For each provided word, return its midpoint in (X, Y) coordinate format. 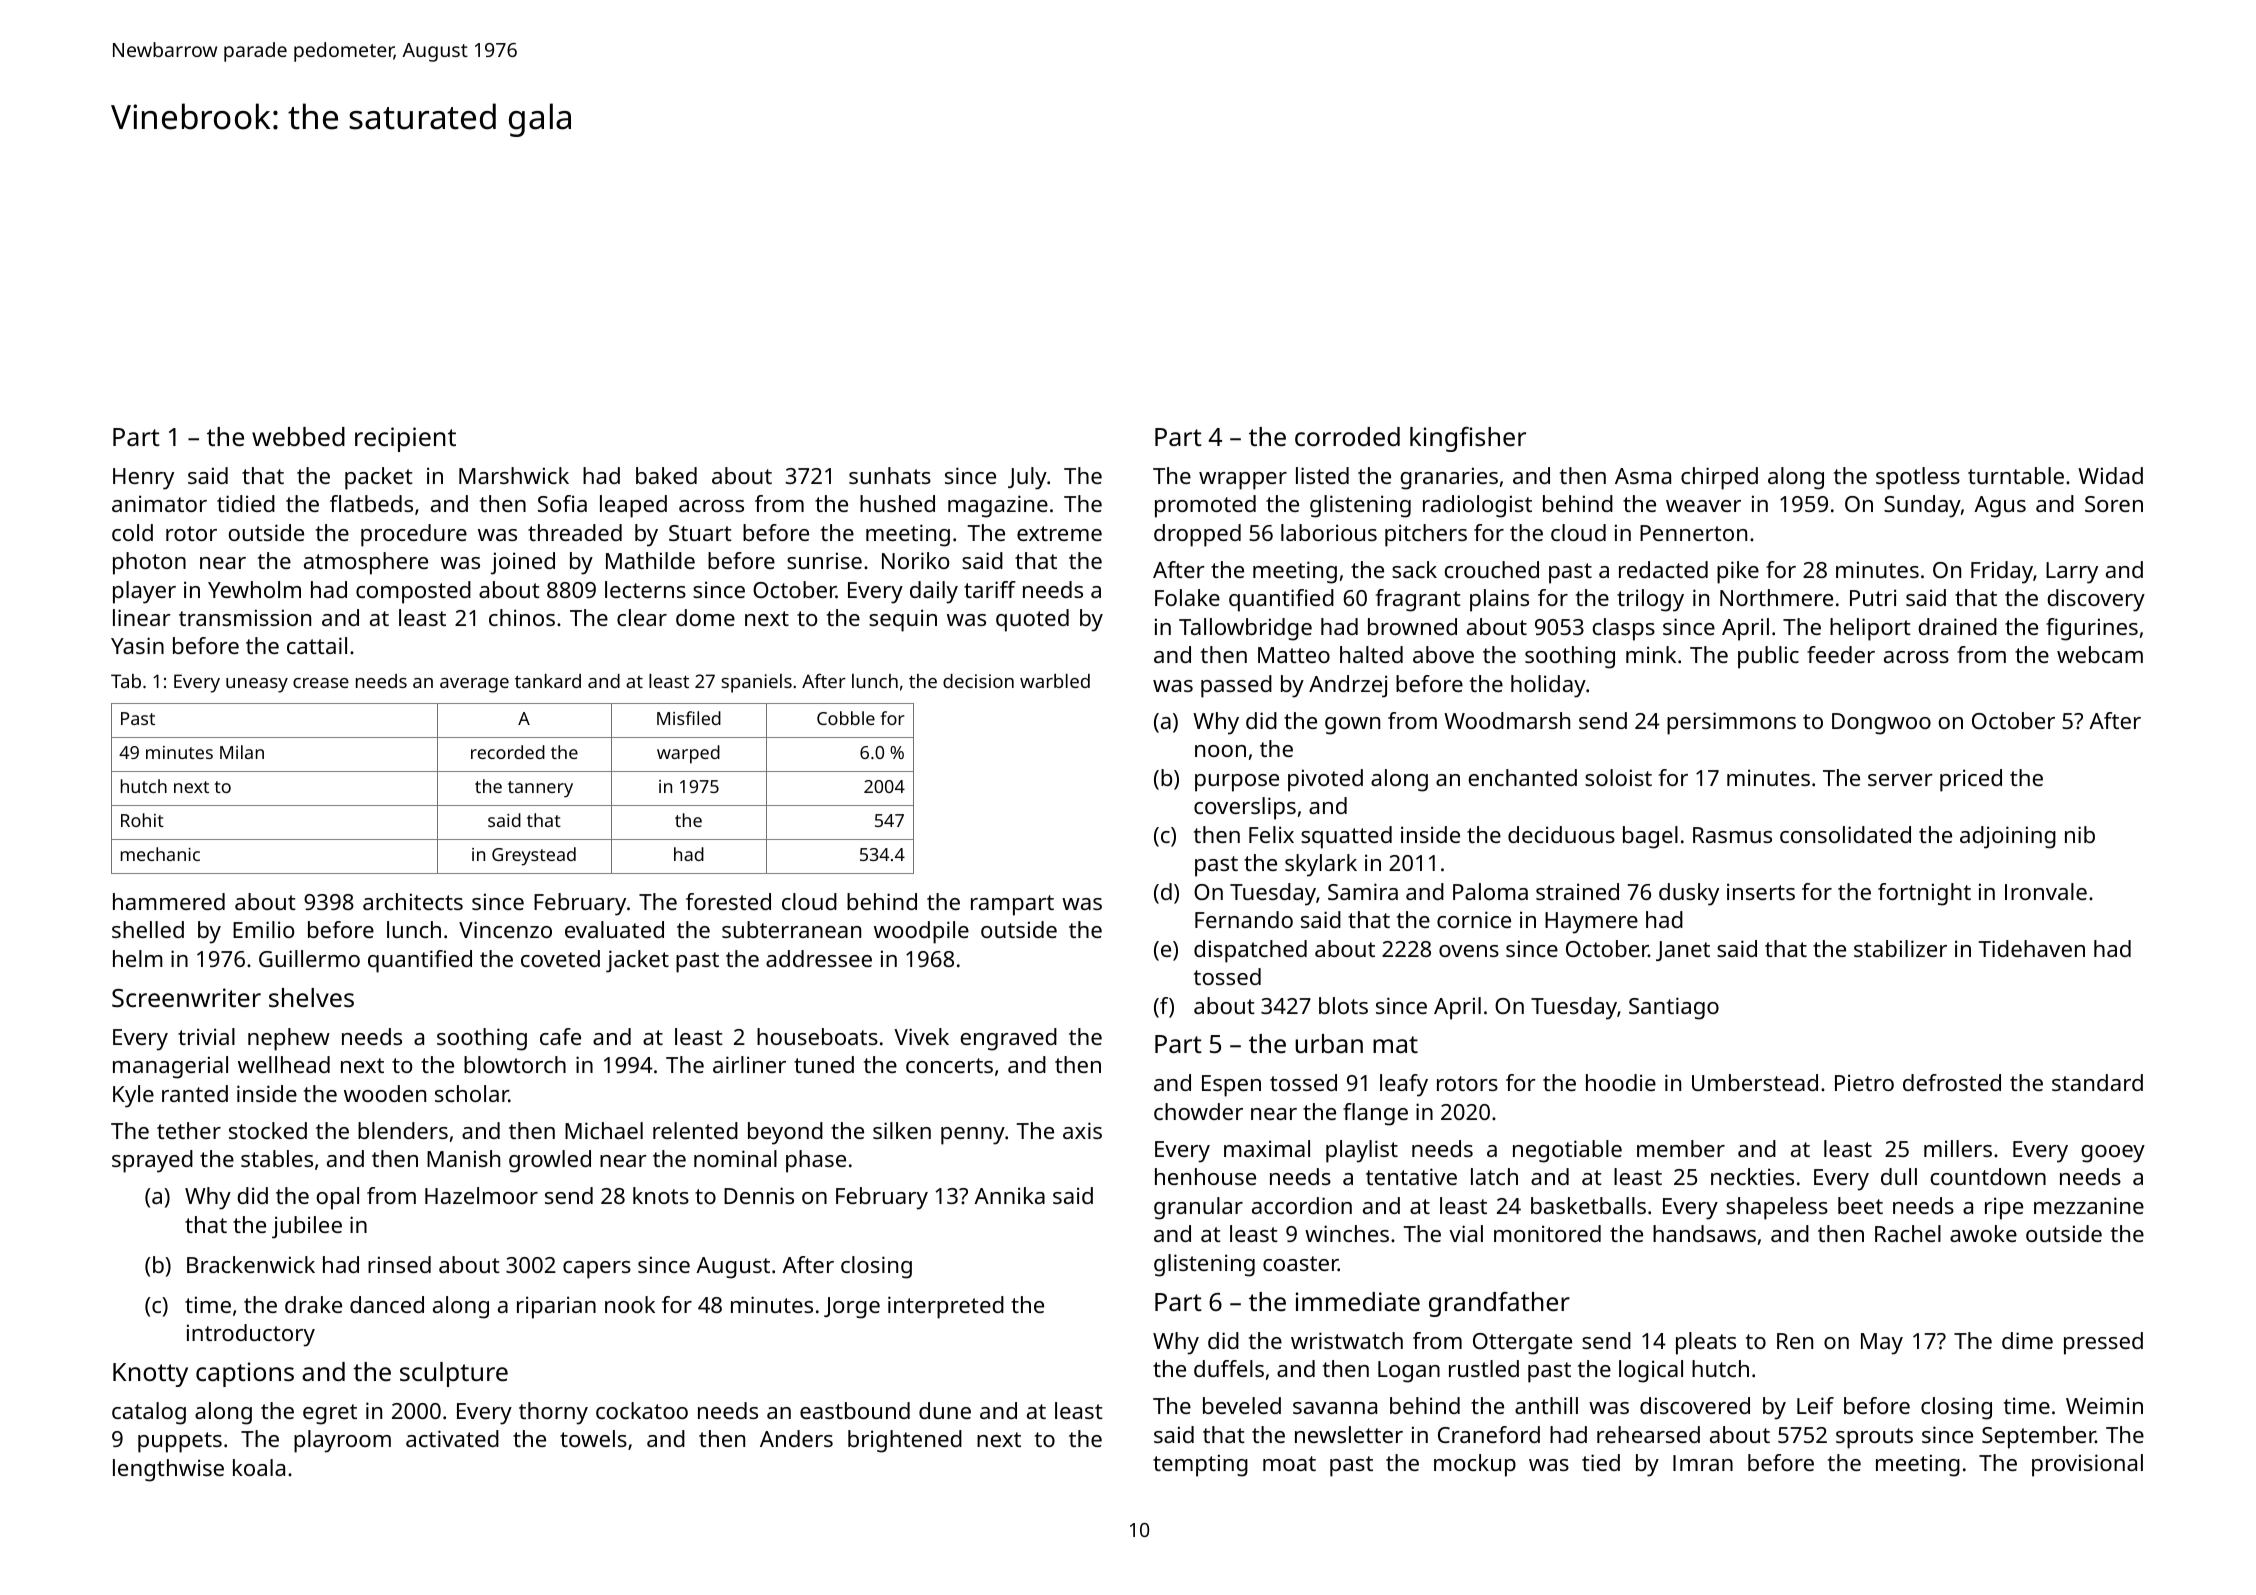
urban (1329, 1043)
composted (413, 592)
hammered (169, 901)
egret (330, 1414)
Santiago (1674, 1008)
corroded (1347, 436)
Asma (1643, 476)
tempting (1200, 1465)
